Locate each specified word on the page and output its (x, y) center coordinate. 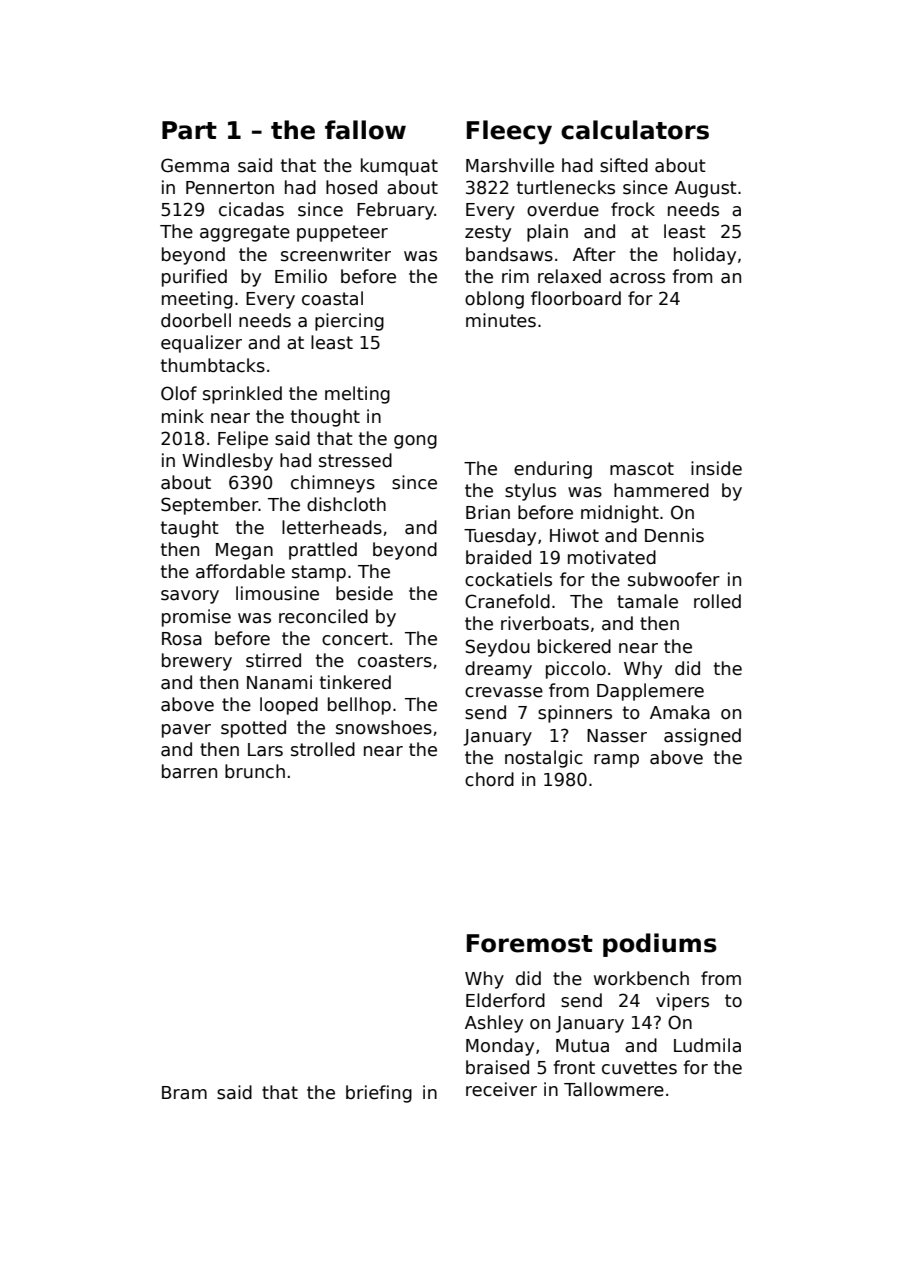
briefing (379, 1094)
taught (190, 529)
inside (716, 468)
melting (357, 395)
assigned (702, 737)
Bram (184, 1093)
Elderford (505, 1000)
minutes (501, 320)
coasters (395, 661)
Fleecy (509, 132)
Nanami (279, 682)
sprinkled (242, 395)
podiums (660, 945)
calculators (635, 130)
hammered (661, 490)
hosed (351, 187)
